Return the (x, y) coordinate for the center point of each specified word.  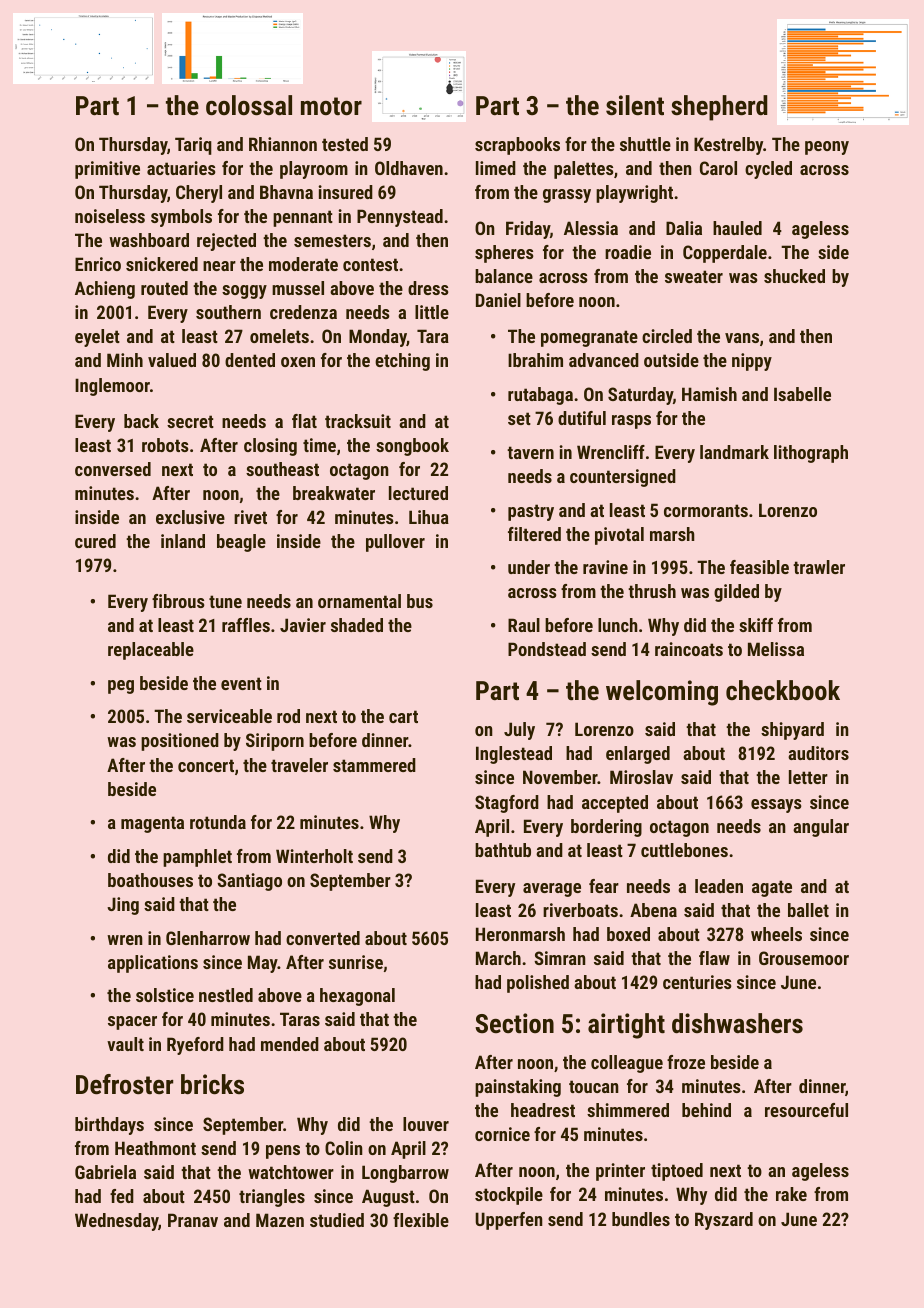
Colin (344, 1148)
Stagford (507, 804)
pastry (531, 512)
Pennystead (400, 218)
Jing (123, 906)
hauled (737, 228)
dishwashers (737, 1023)
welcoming (662, 693)
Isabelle (802, 394)
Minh (125, 360)
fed (122, 1196)
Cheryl (199, 194)
